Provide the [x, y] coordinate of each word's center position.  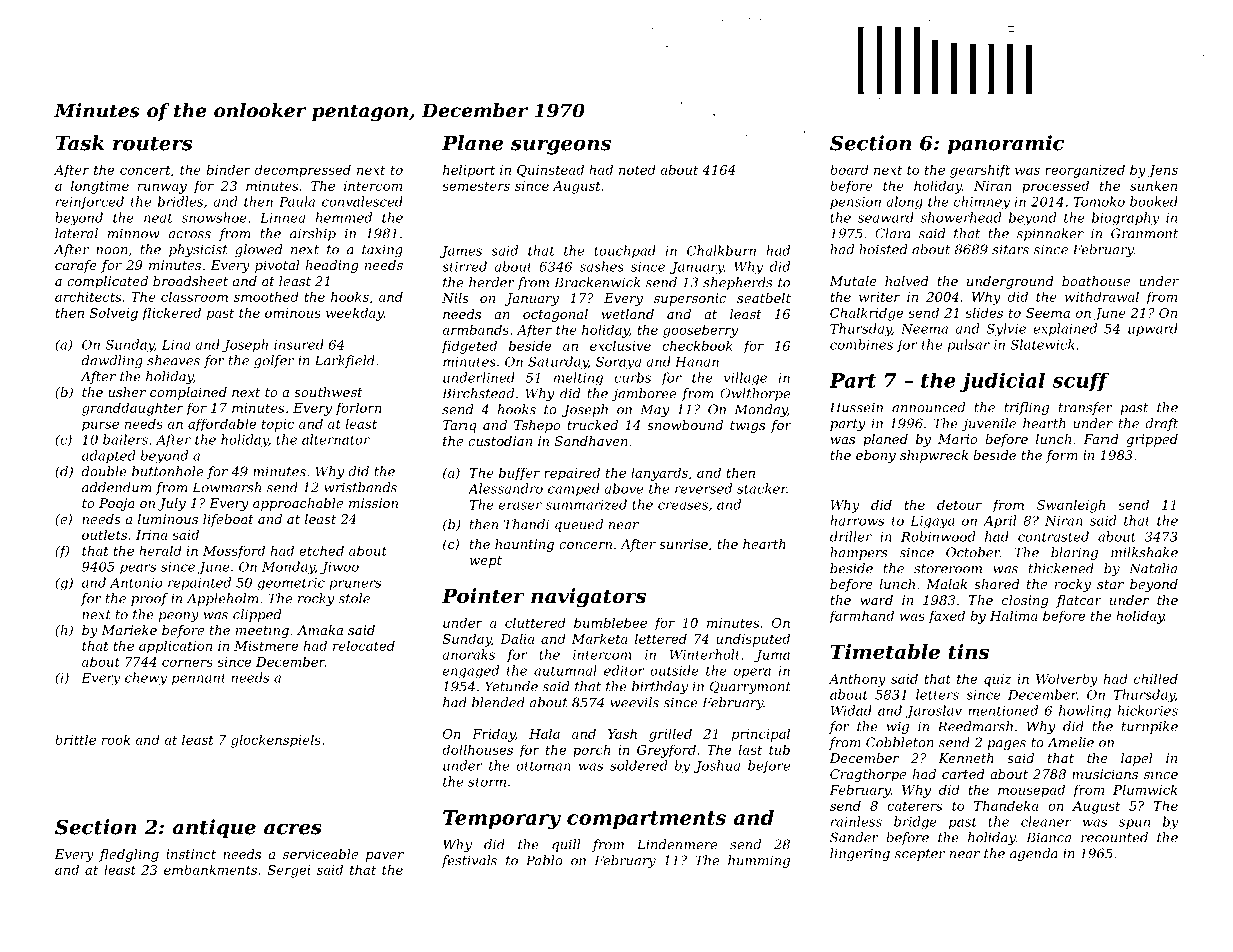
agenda [1034, 854]
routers [153, 144]
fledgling [129, 855]
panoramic [1006, 145]
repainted [199, 583]
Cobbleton [900, 742]
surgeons [561, 147]
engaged [471, 672]
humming [759, 861]
